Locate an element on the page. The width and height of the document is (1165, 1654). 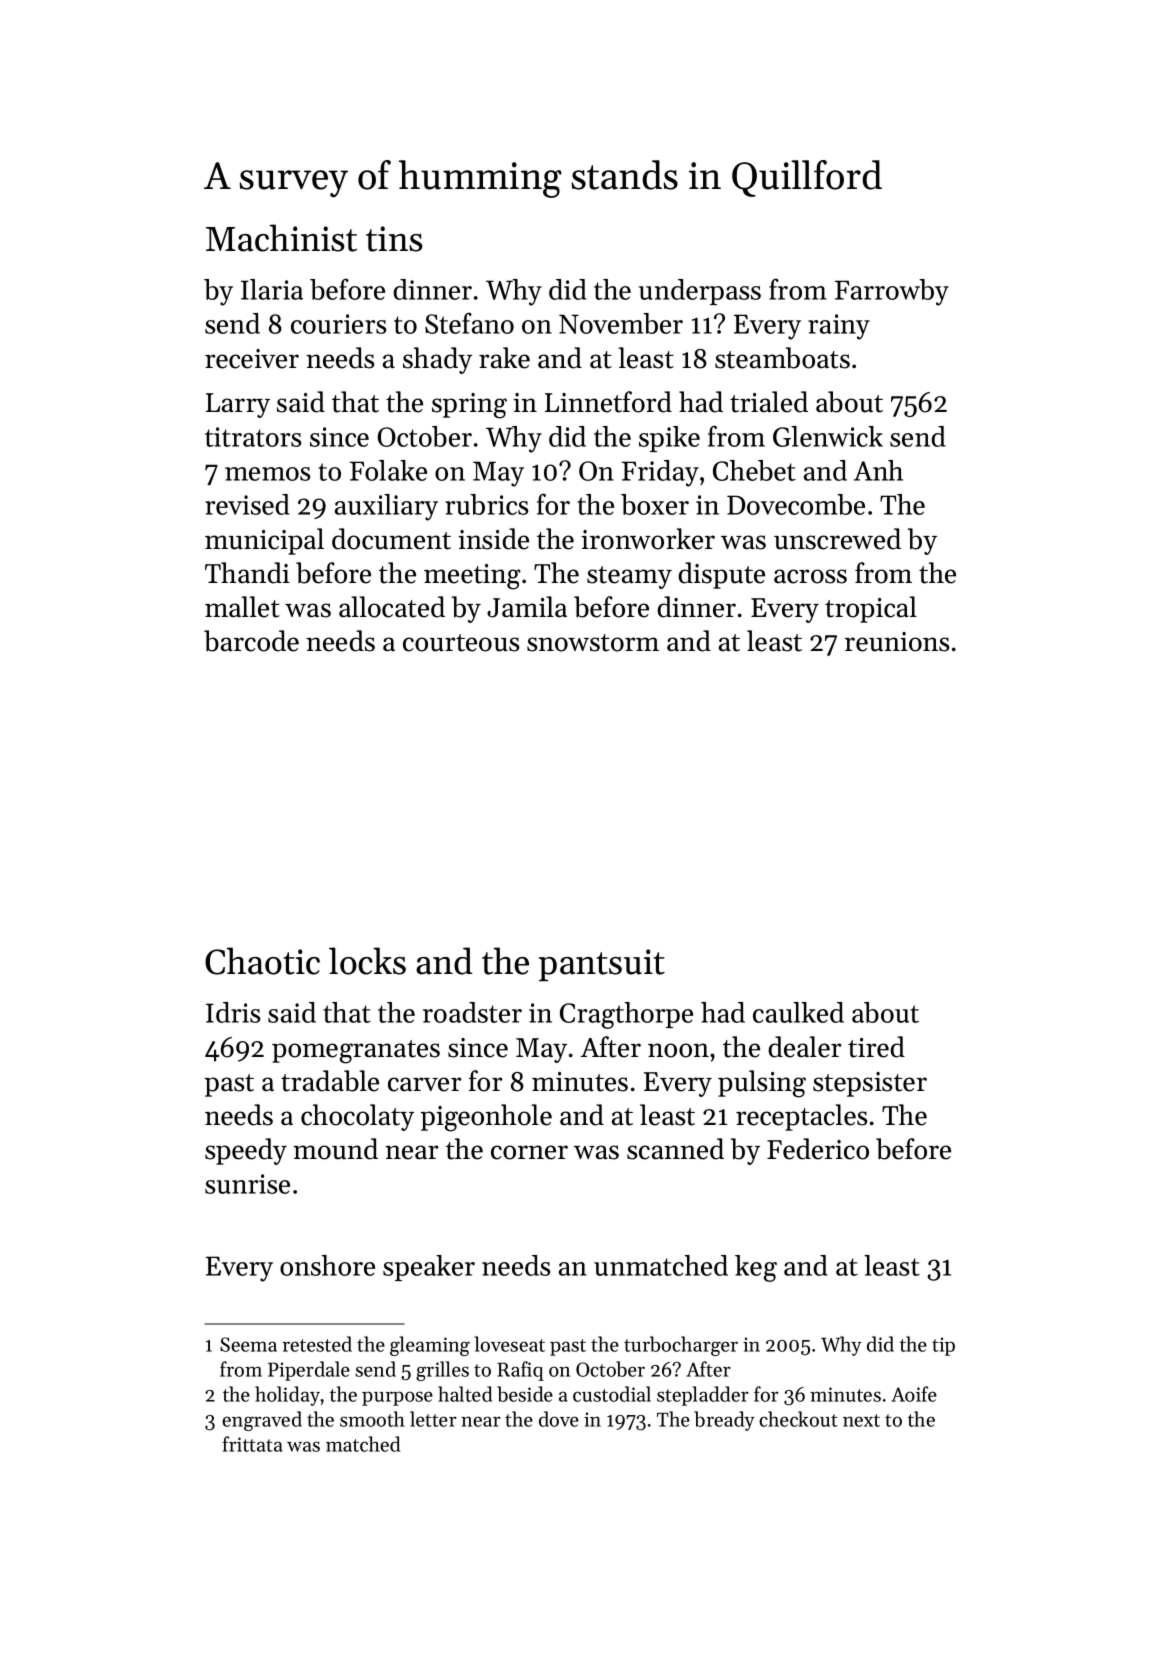
document is located at coordinates (391, 539).
